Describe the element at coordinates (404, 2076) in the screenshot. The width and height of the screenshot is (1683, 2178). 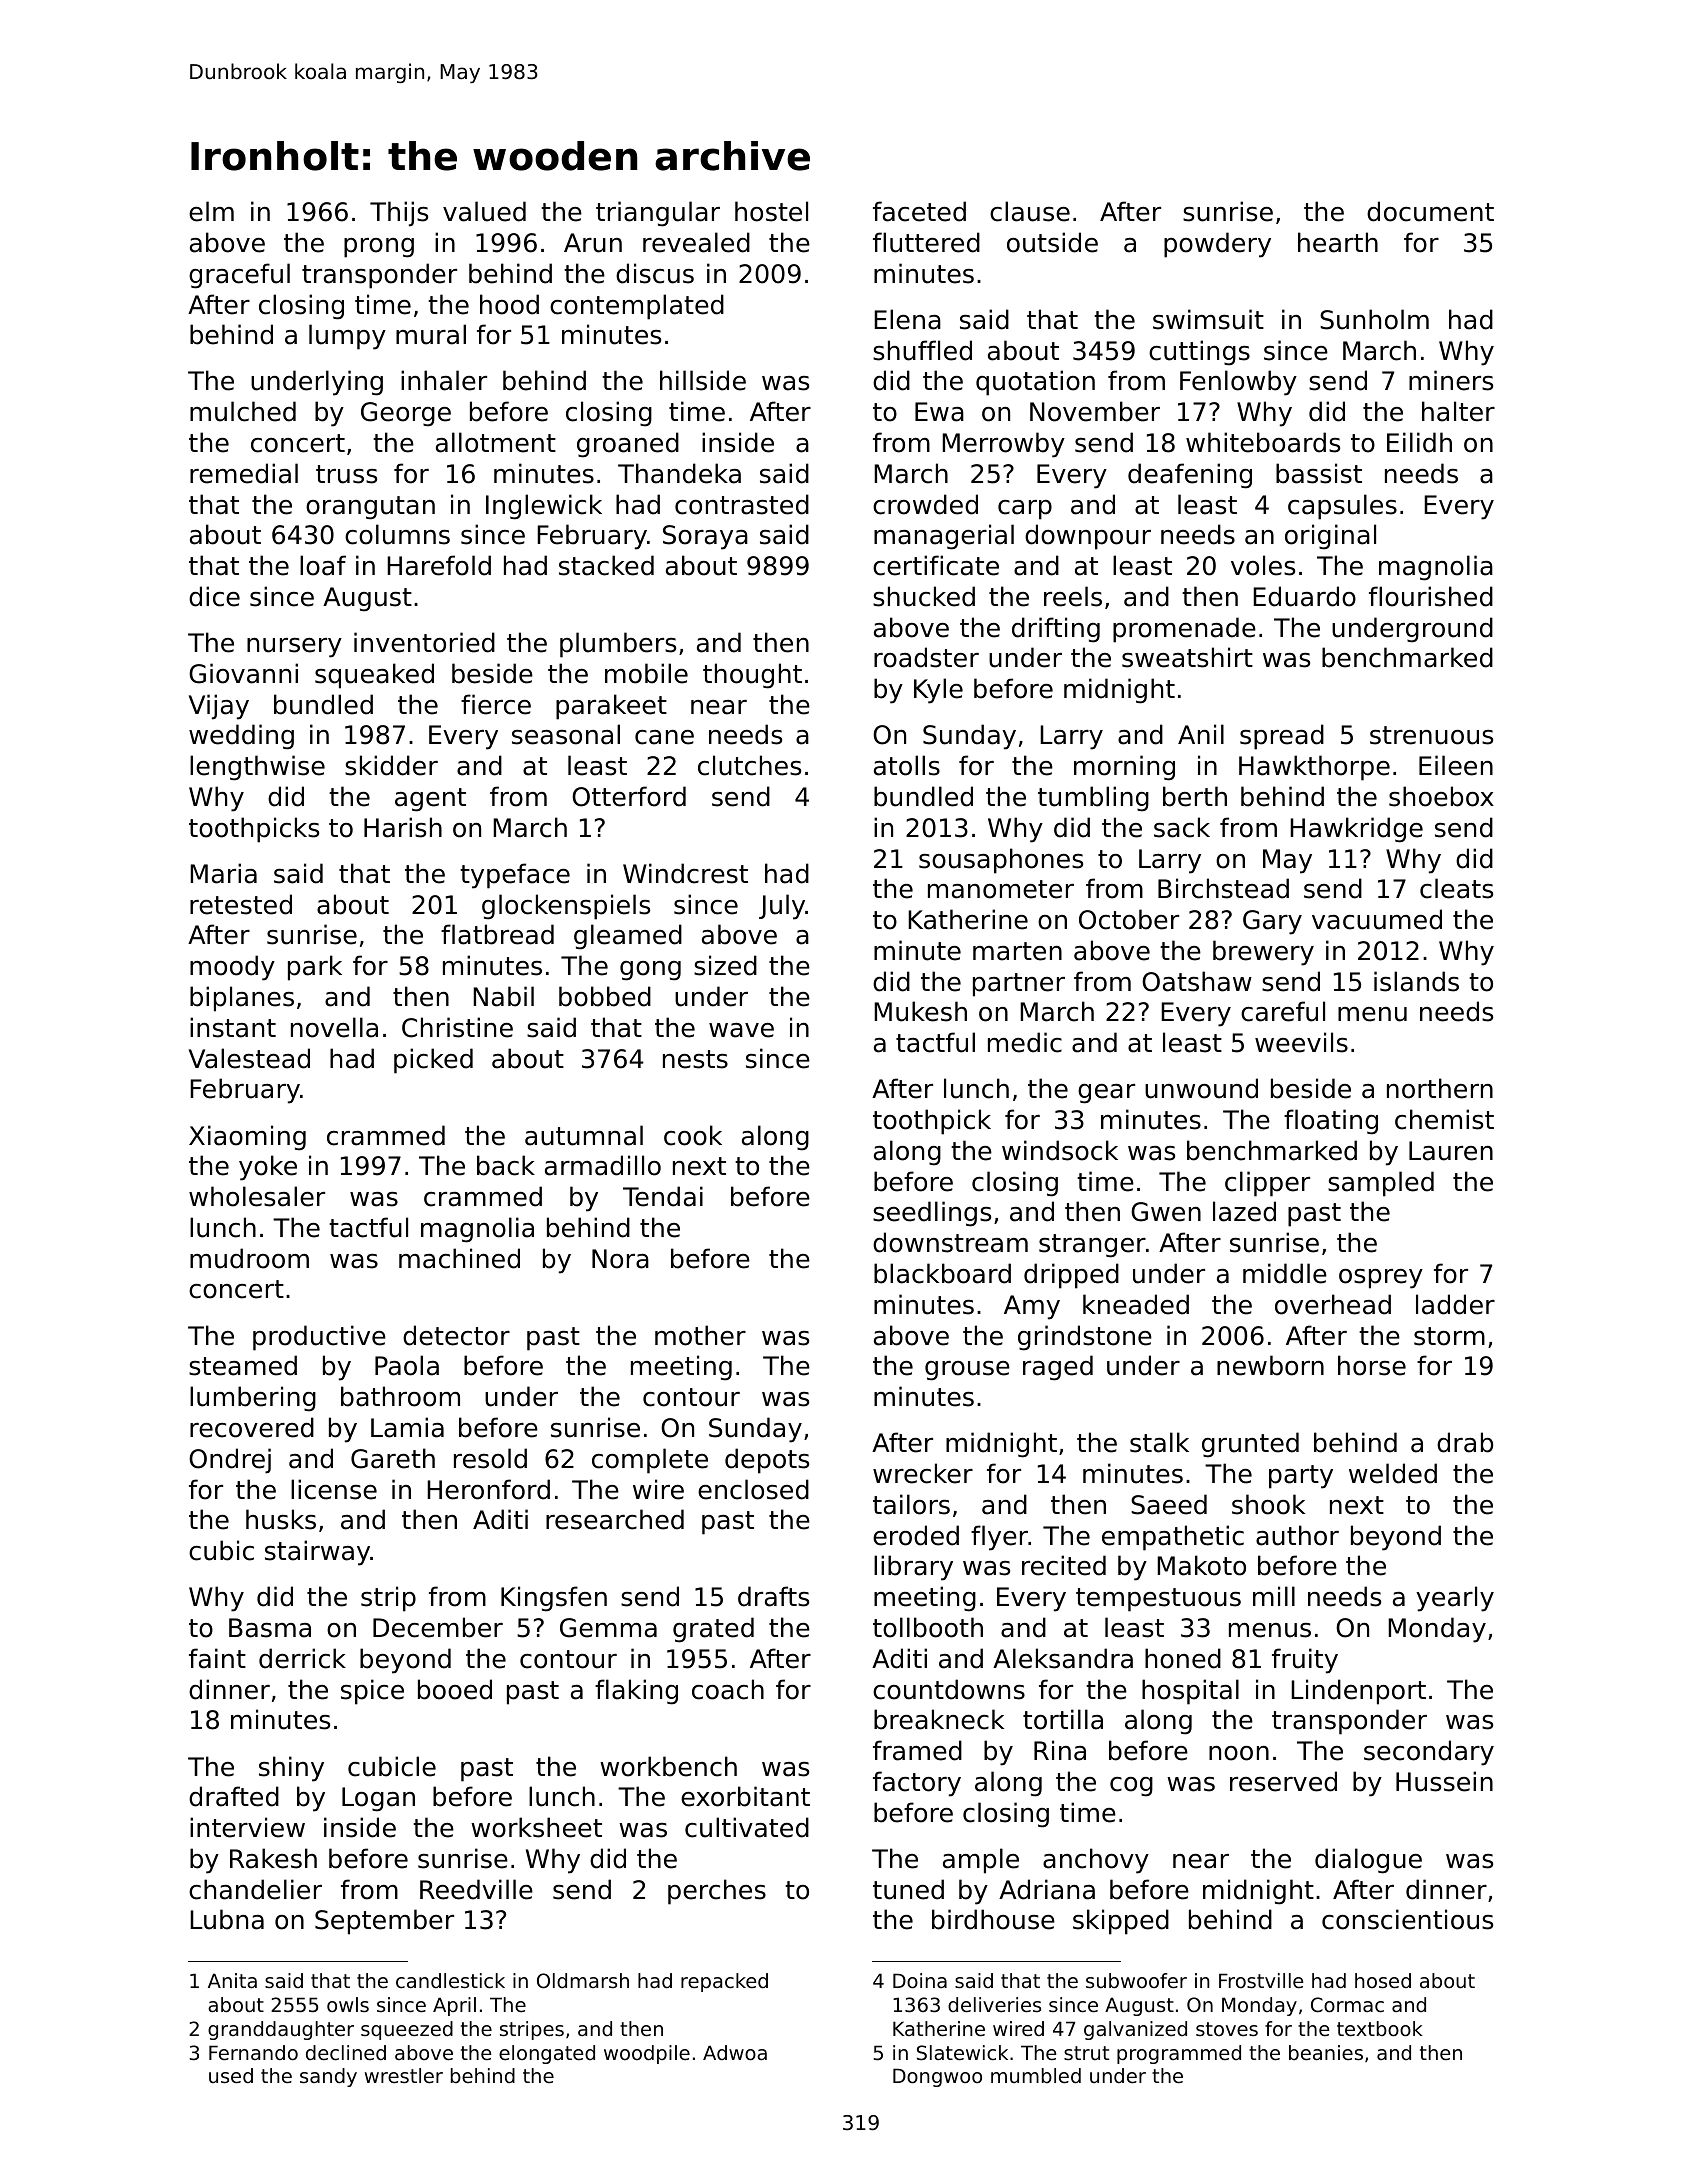
I see `wrestler` at that location.
